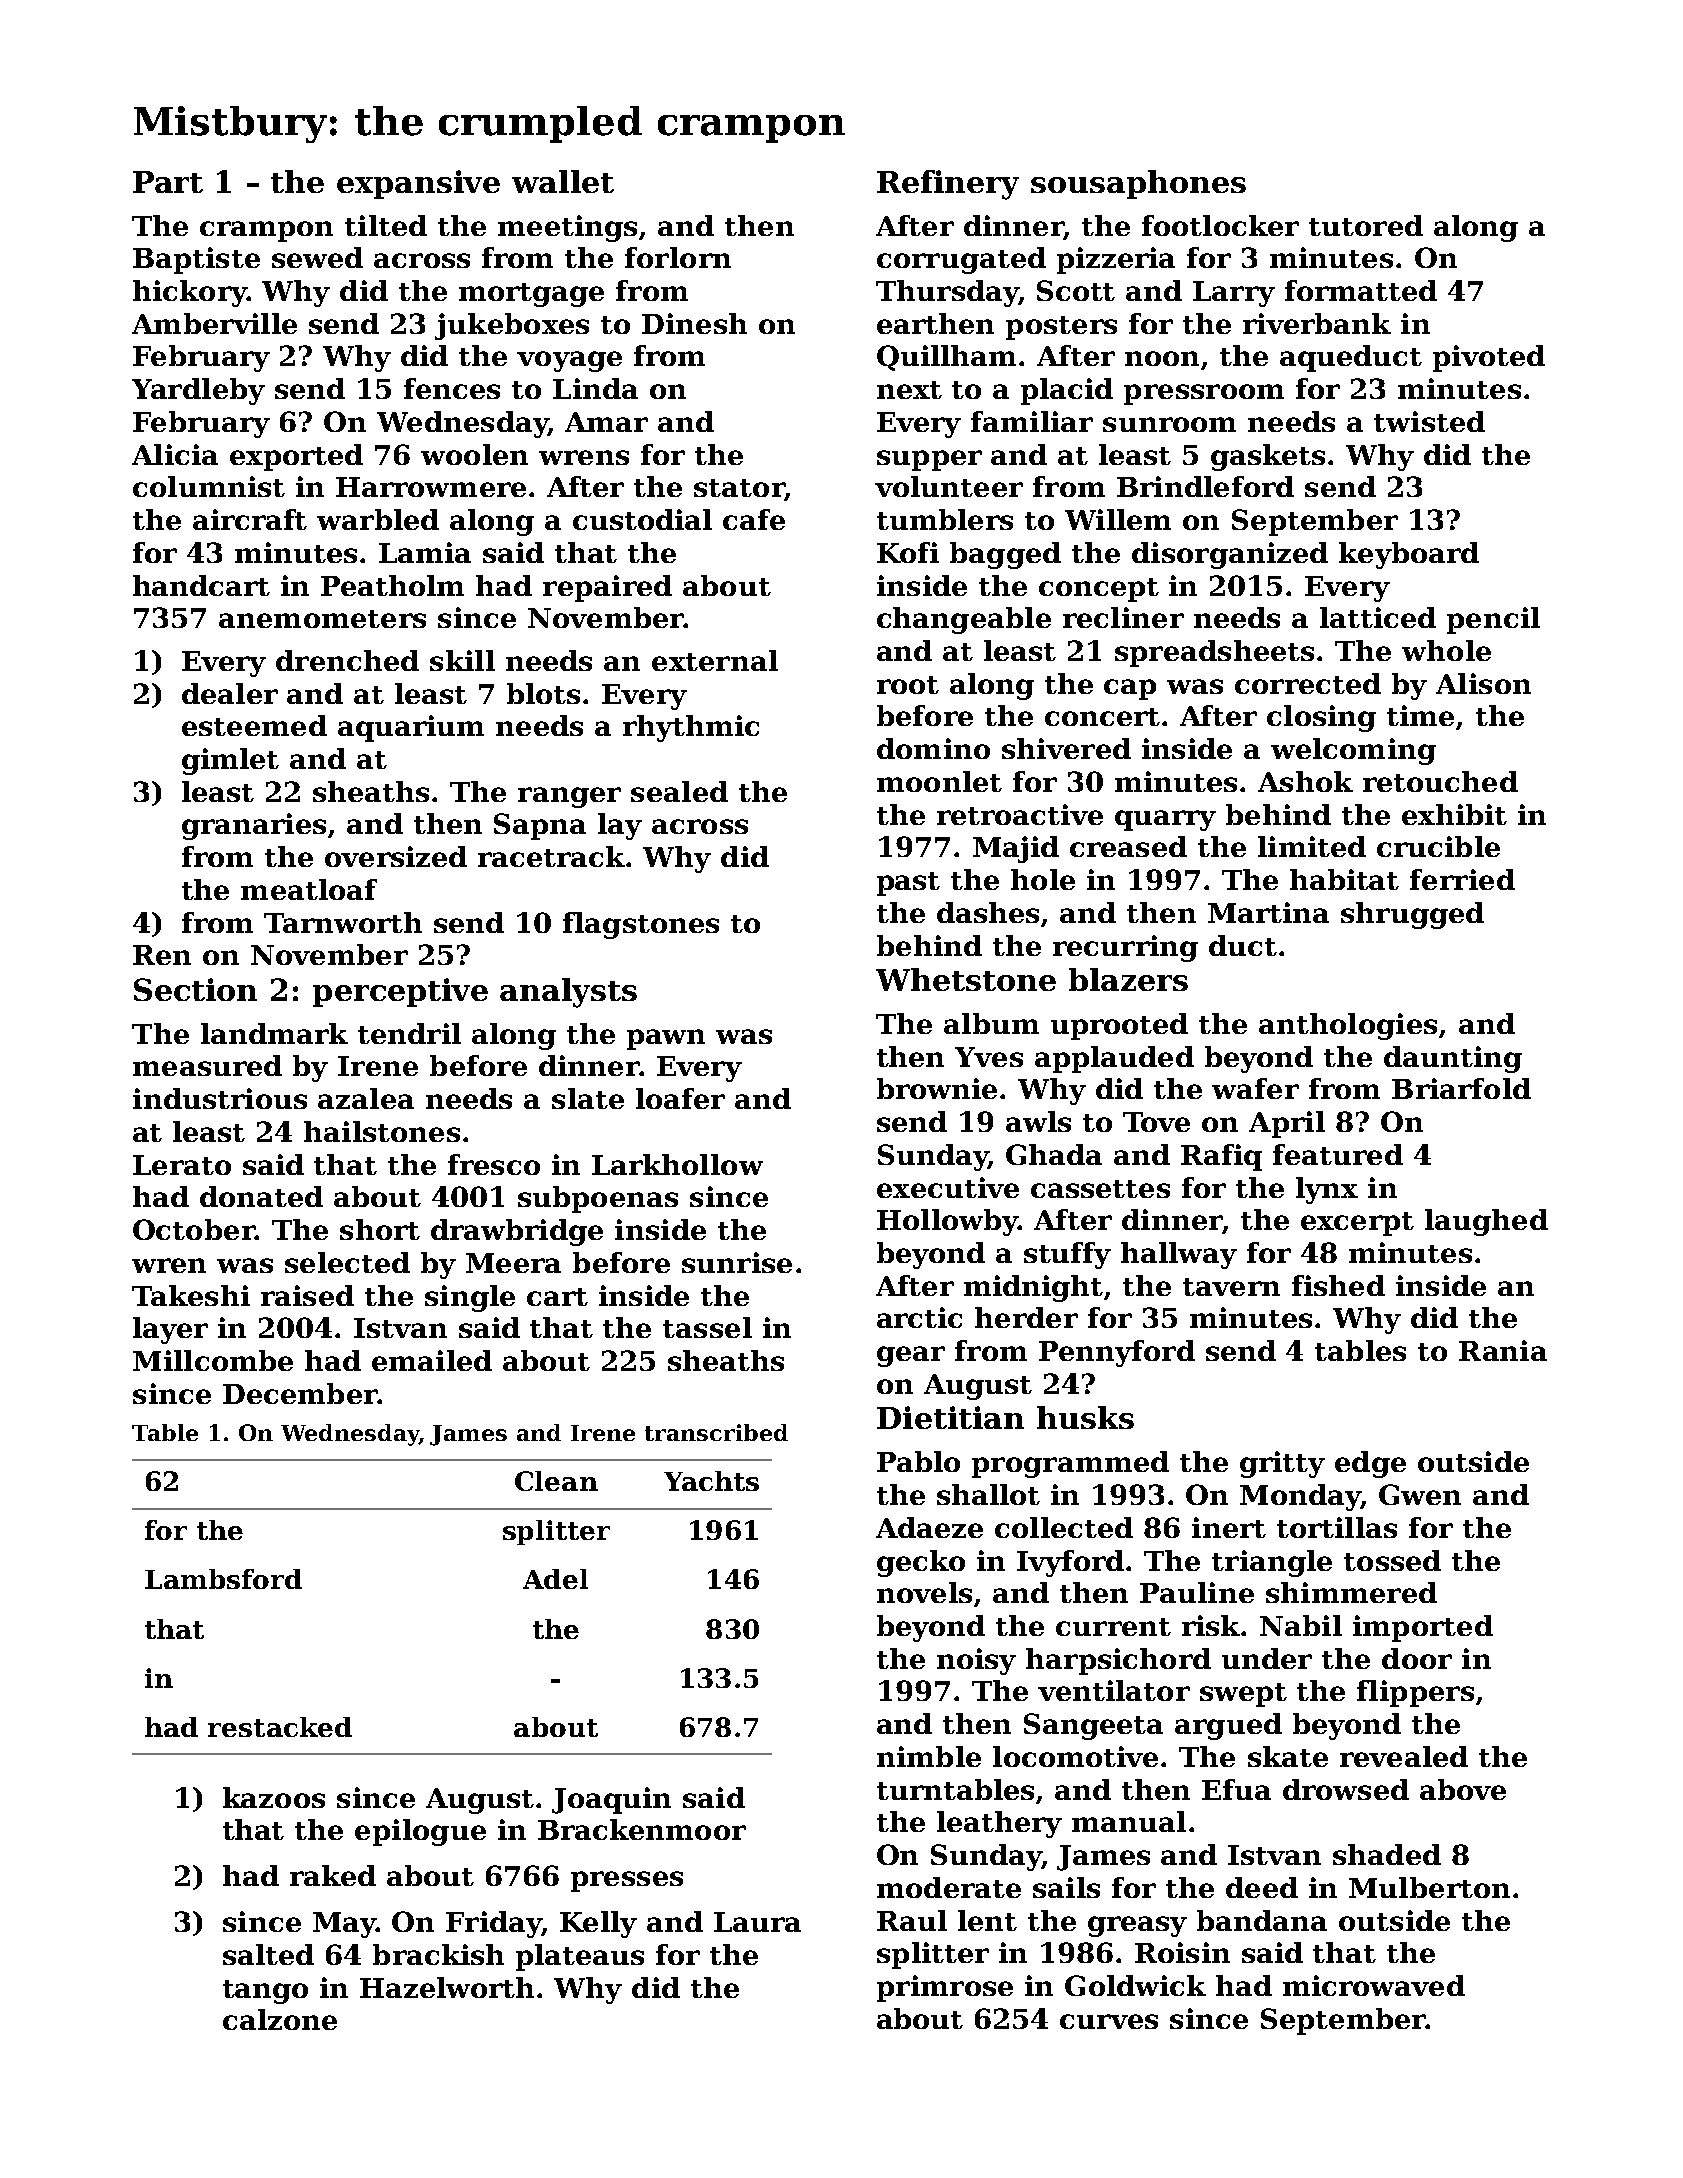 The height and width of the screenshot is (2178, 1683). I want to click on supper, so click(929, 460).
